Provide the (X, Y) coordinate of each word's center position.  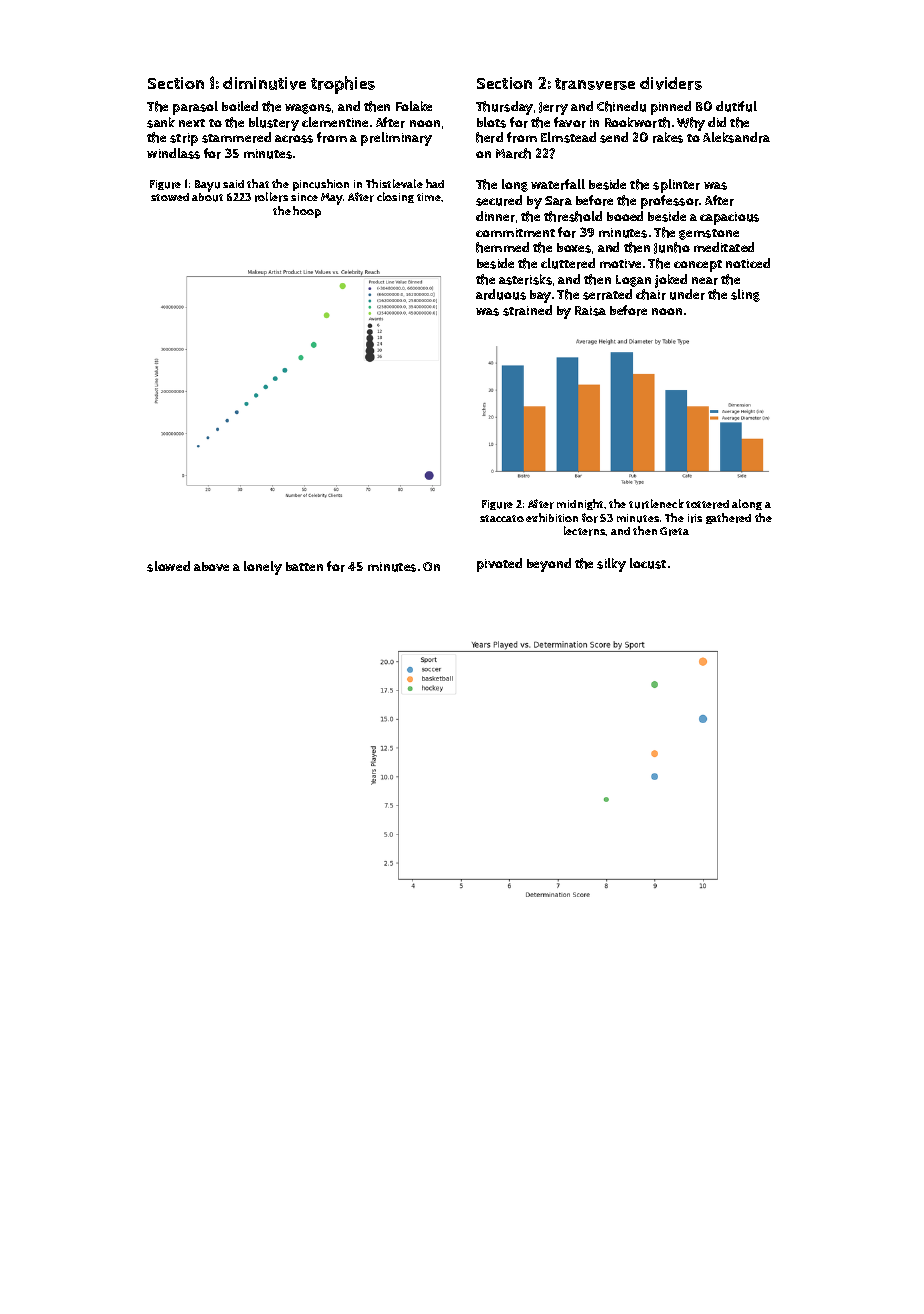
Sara (558, 201)
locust (648, 563)
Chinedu (621, 106)
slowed (168, 566)
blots (491, 122)
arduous (501, 294)
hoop (307, 212)
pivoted (499, 565)
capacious (729, 218)
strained (527, 310)
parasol (195, 108)
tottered (707, 504)
